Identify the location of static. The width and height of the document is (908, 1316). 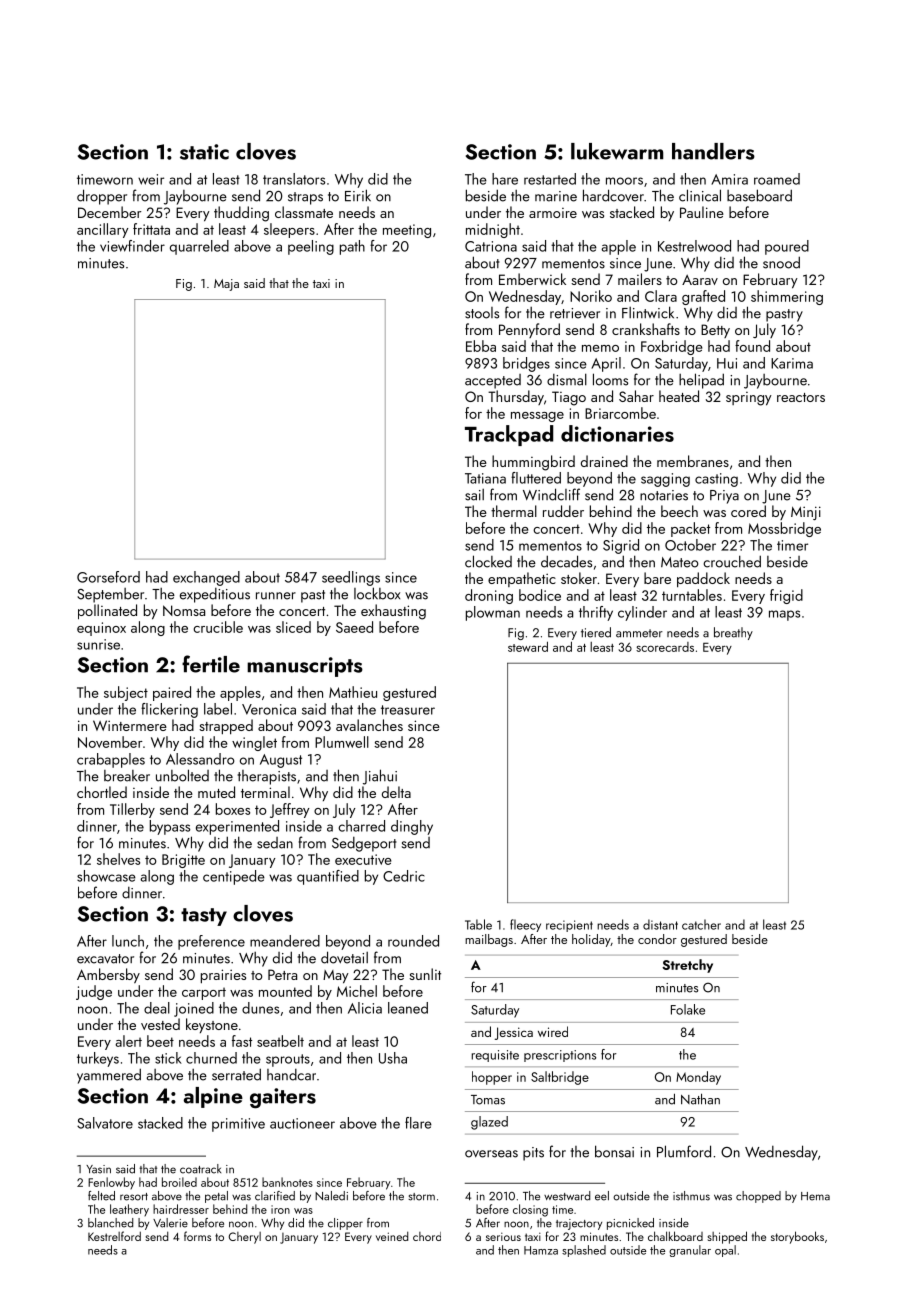
(204, 152).
